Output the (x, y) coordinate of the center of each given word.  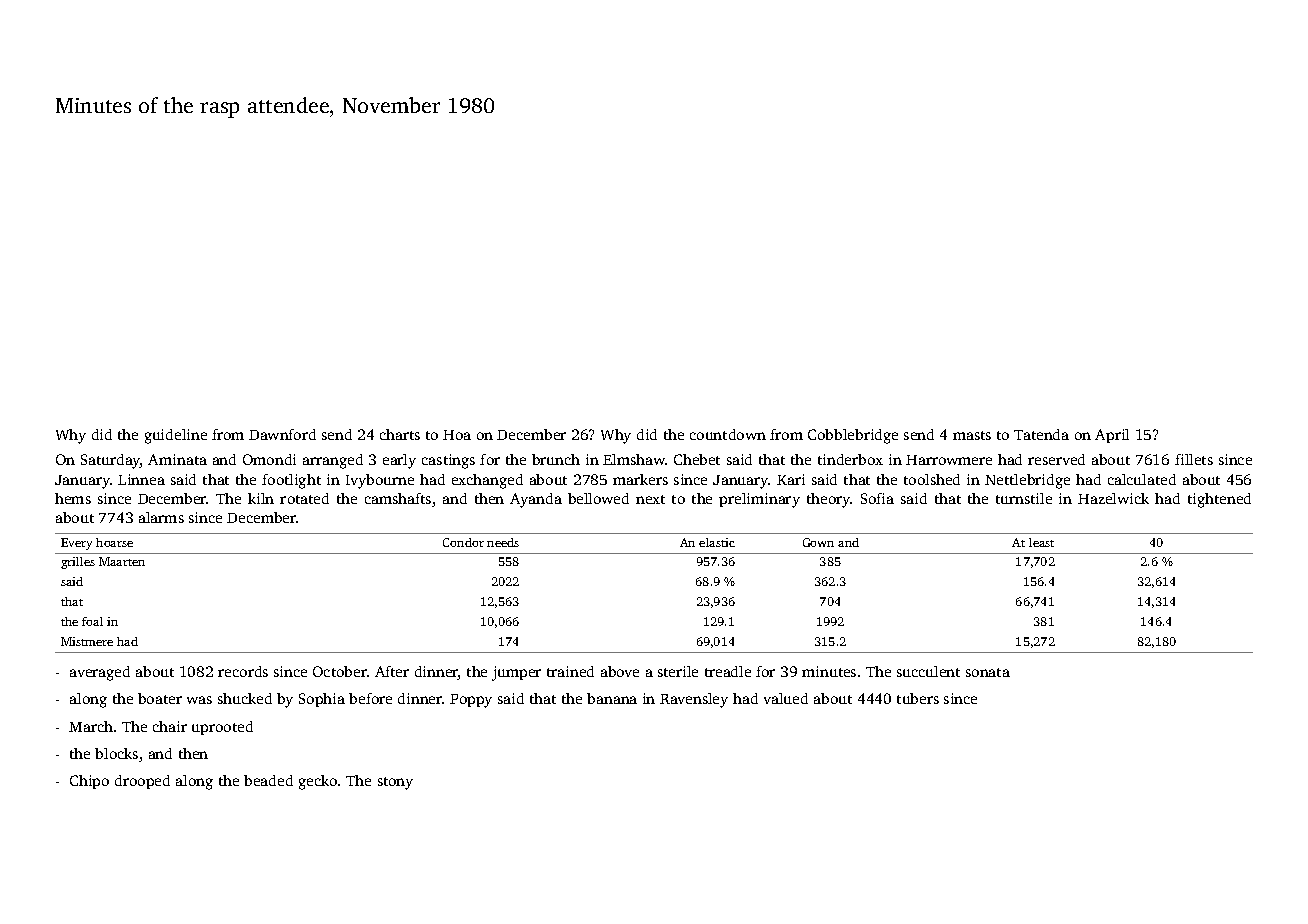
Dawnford (282, 434)
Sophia (322, 700)
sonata (988, 672)
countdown (728, 434)
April (1112, 436)
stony (395, 783)
